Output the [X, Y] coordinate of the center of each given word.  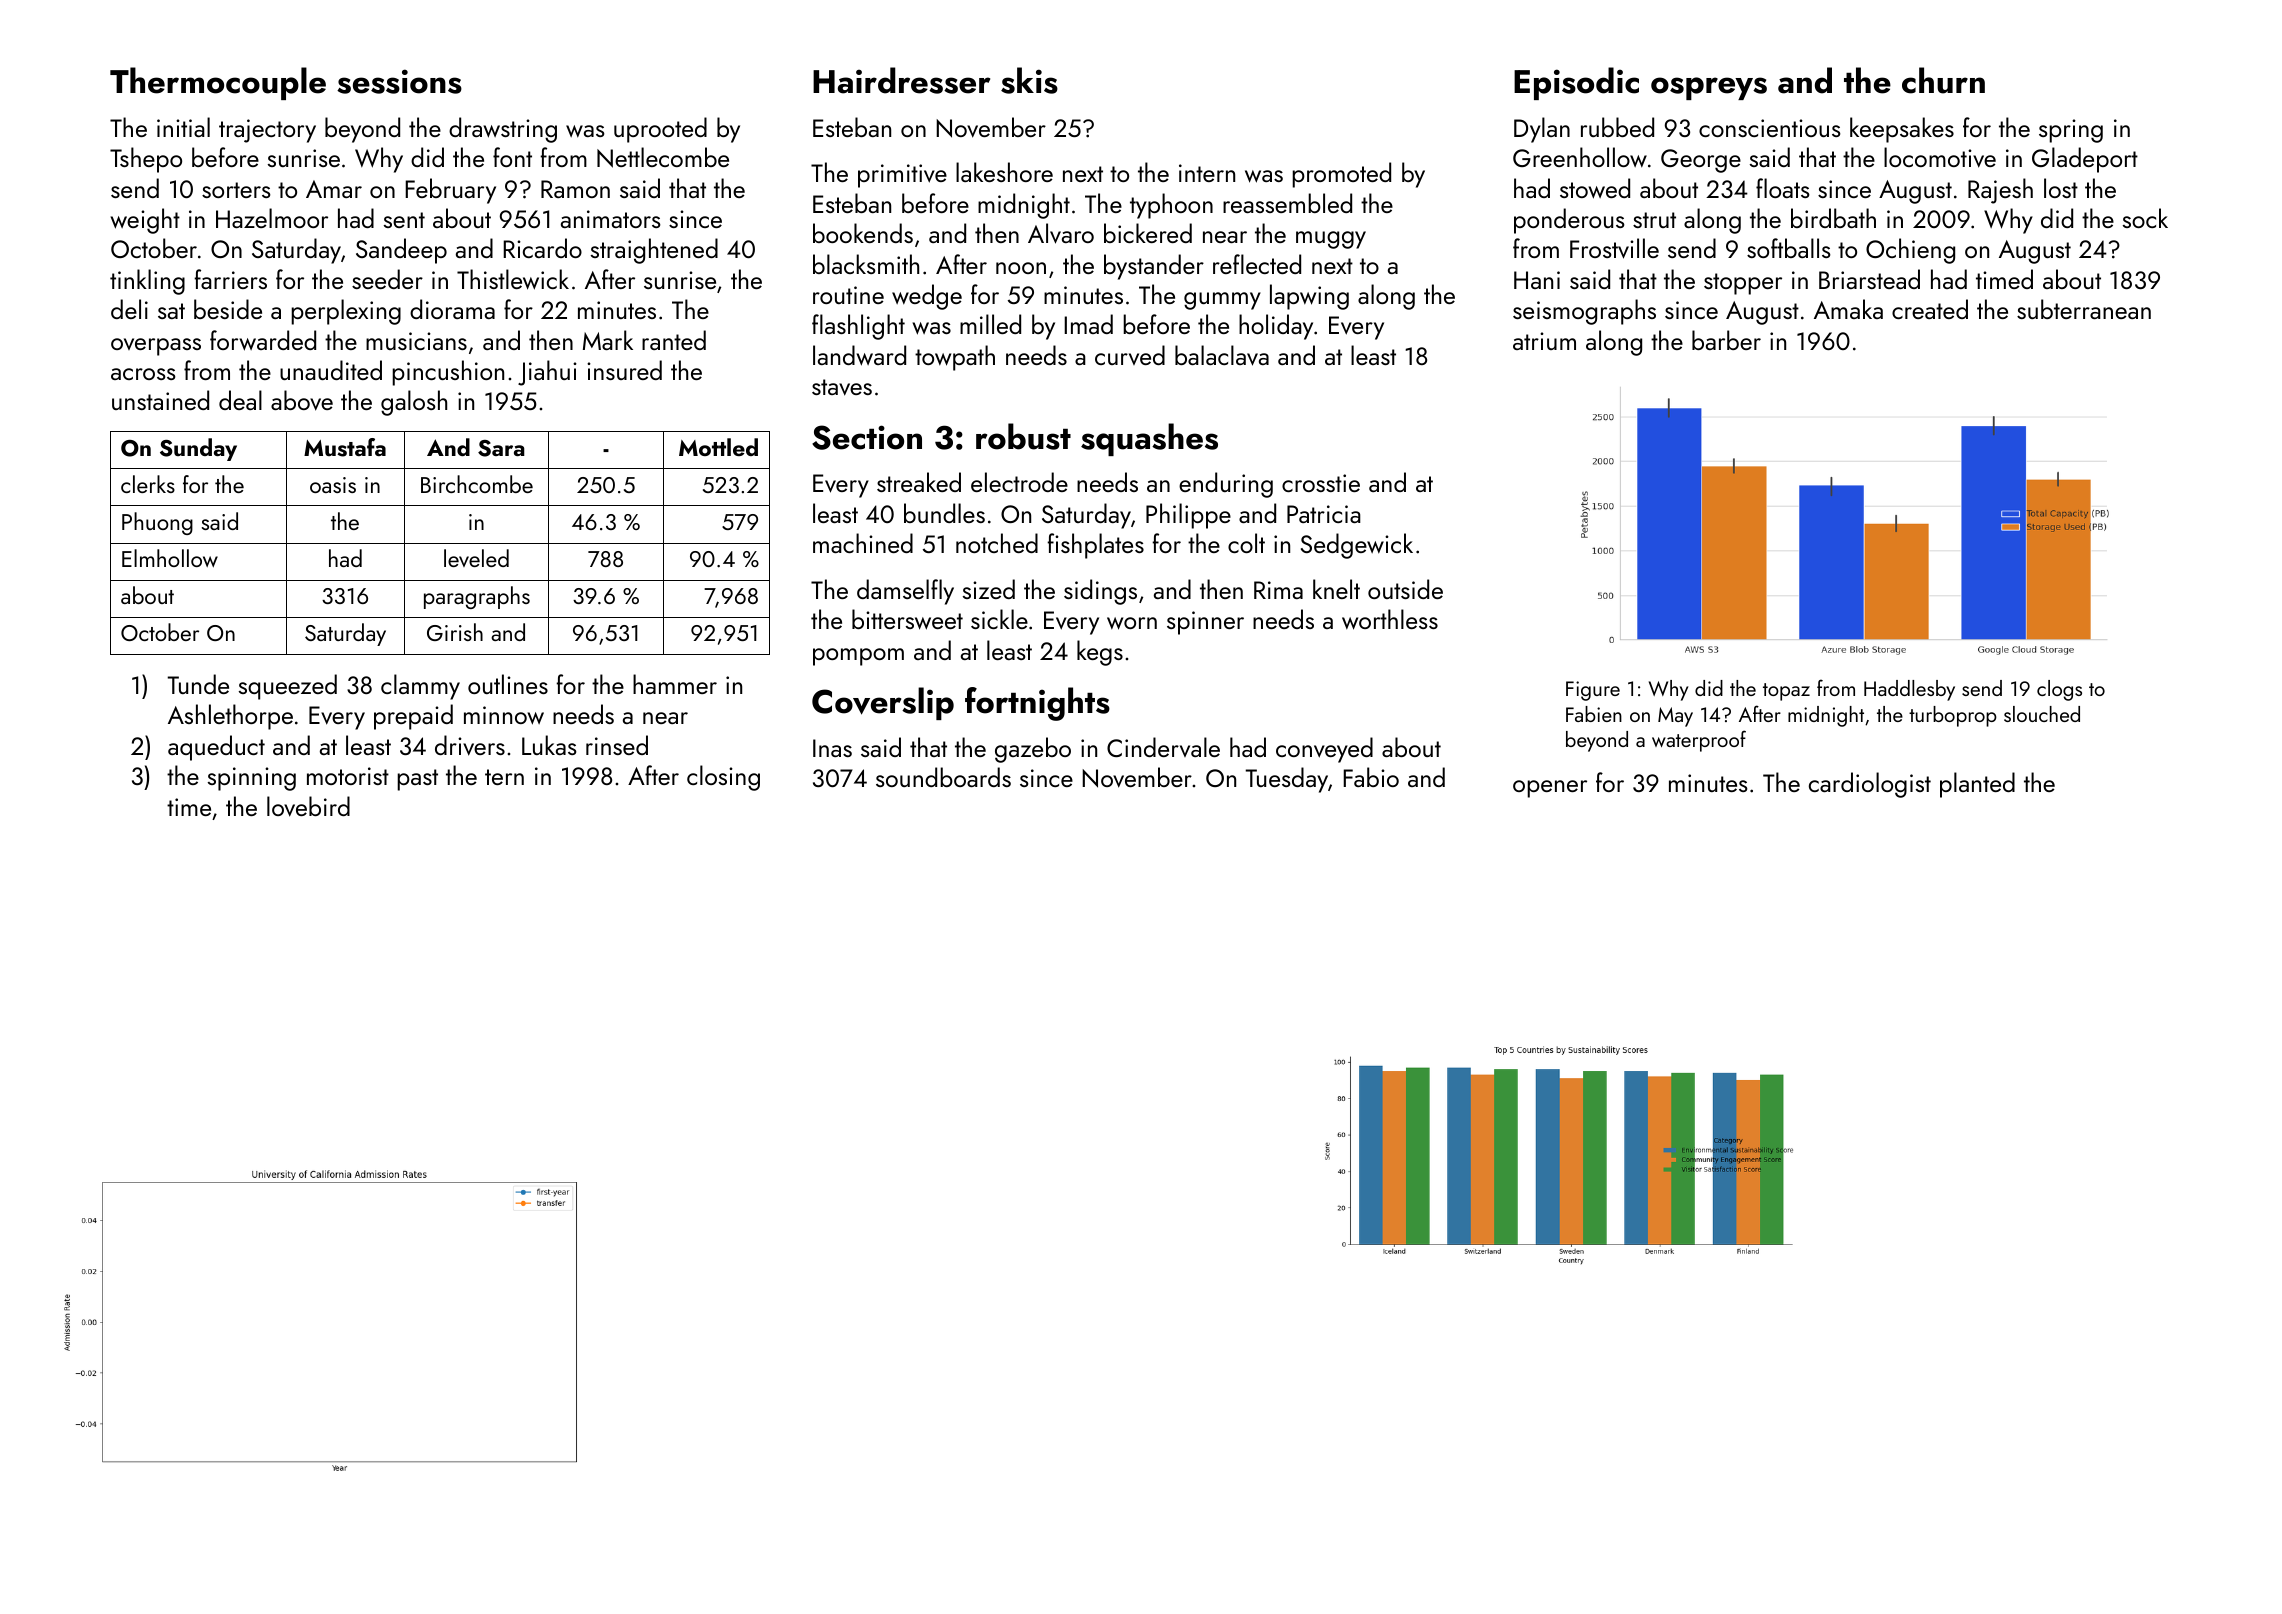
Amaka [1848, 309]
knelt [1336, 589]
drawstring [503, 130]
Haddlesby [1909, 690]
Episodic [1576, 83]
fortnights [1037, 704]
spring [2071, 131]
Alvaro [1061, 233]
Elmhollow [170, 558]
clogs [2059, 690]
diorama [452, 309]
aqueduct [216, 748]
